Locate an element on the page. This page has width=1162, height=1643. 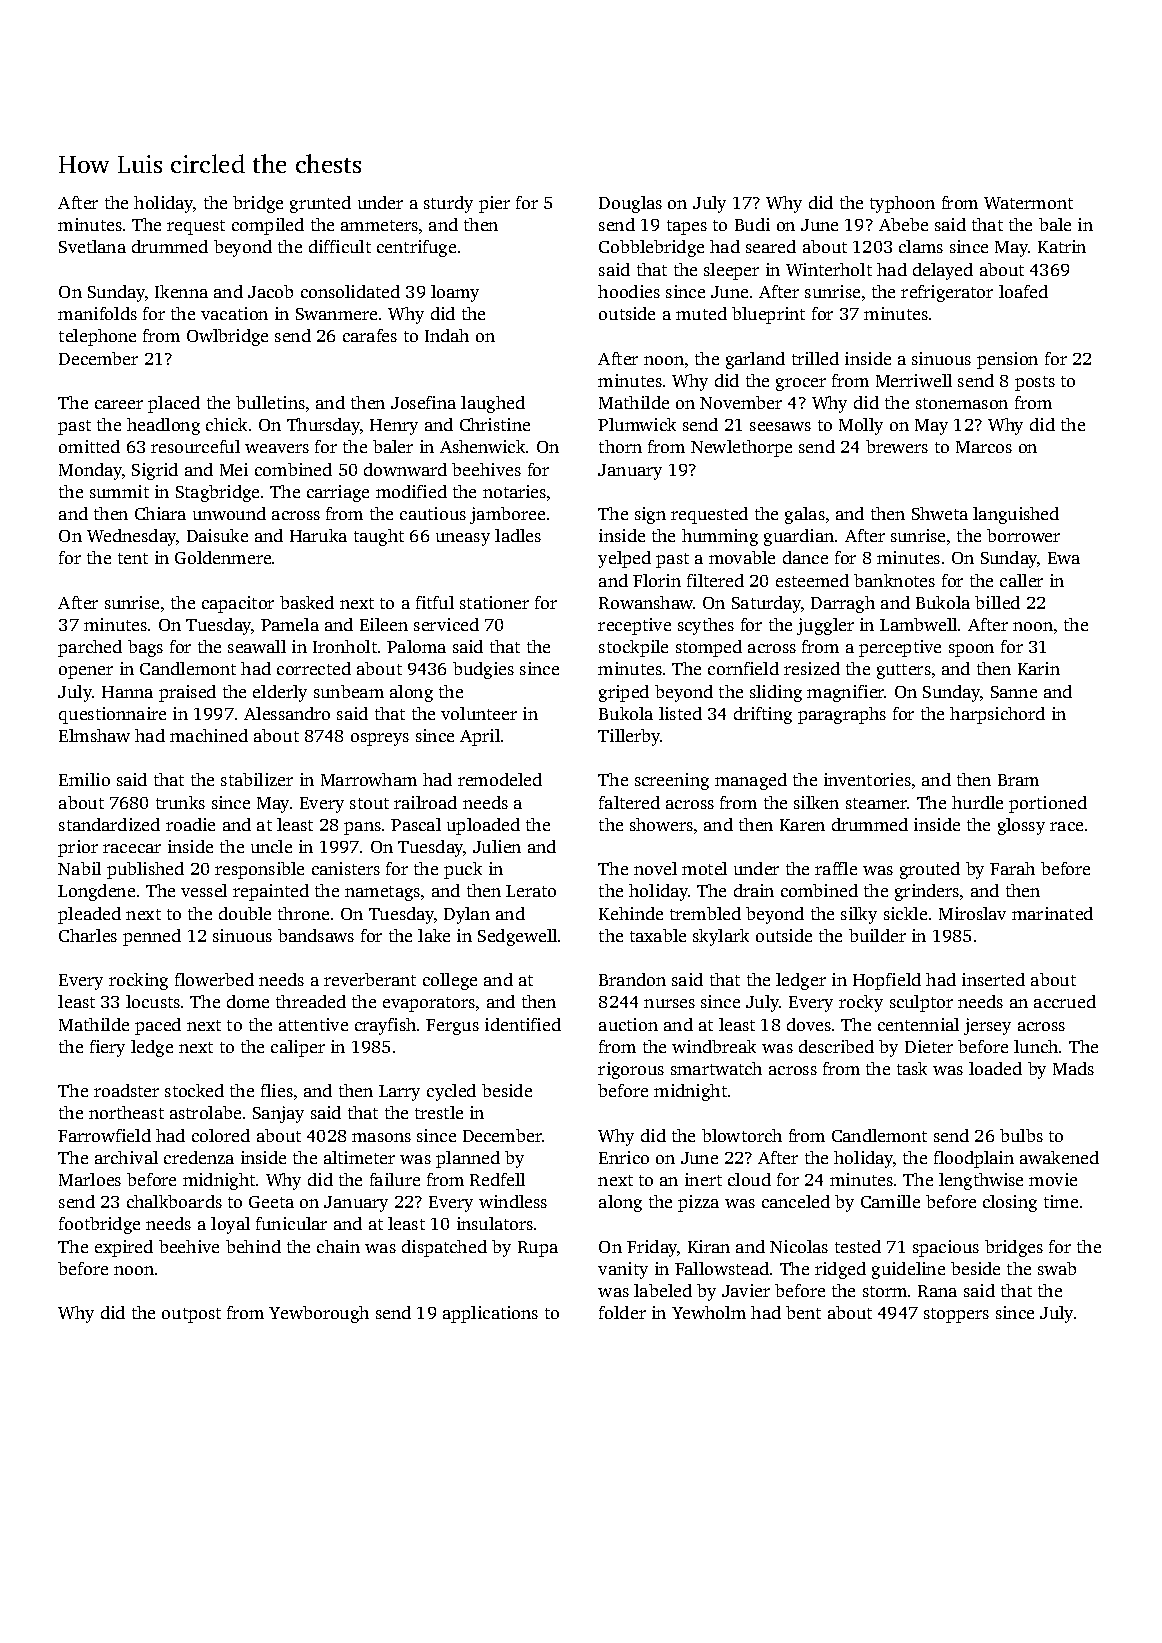
cycled is located at coordinates (451, 1092).
